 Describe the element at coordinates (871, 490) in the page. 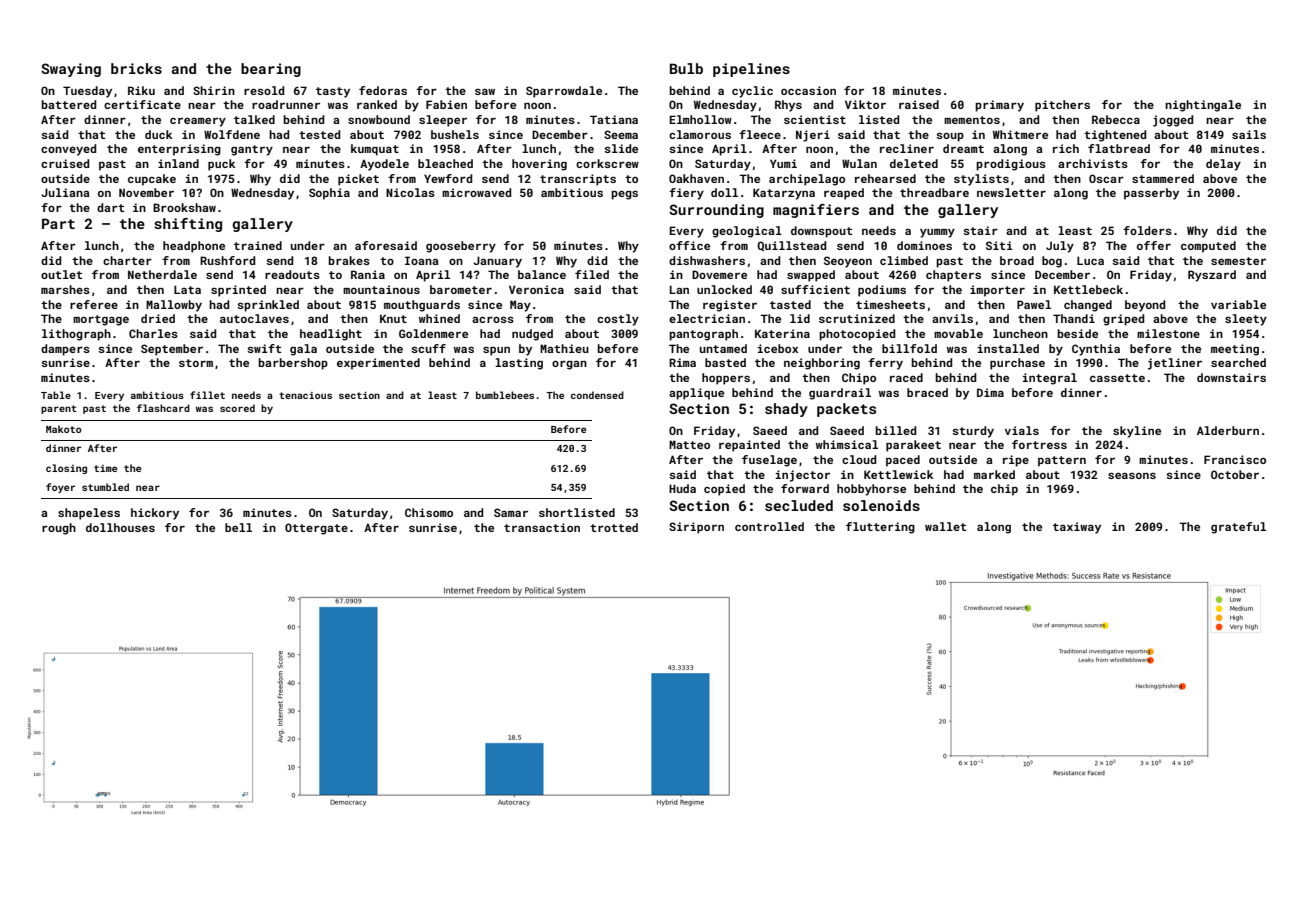

I see `hobbyhorse` at that location.
